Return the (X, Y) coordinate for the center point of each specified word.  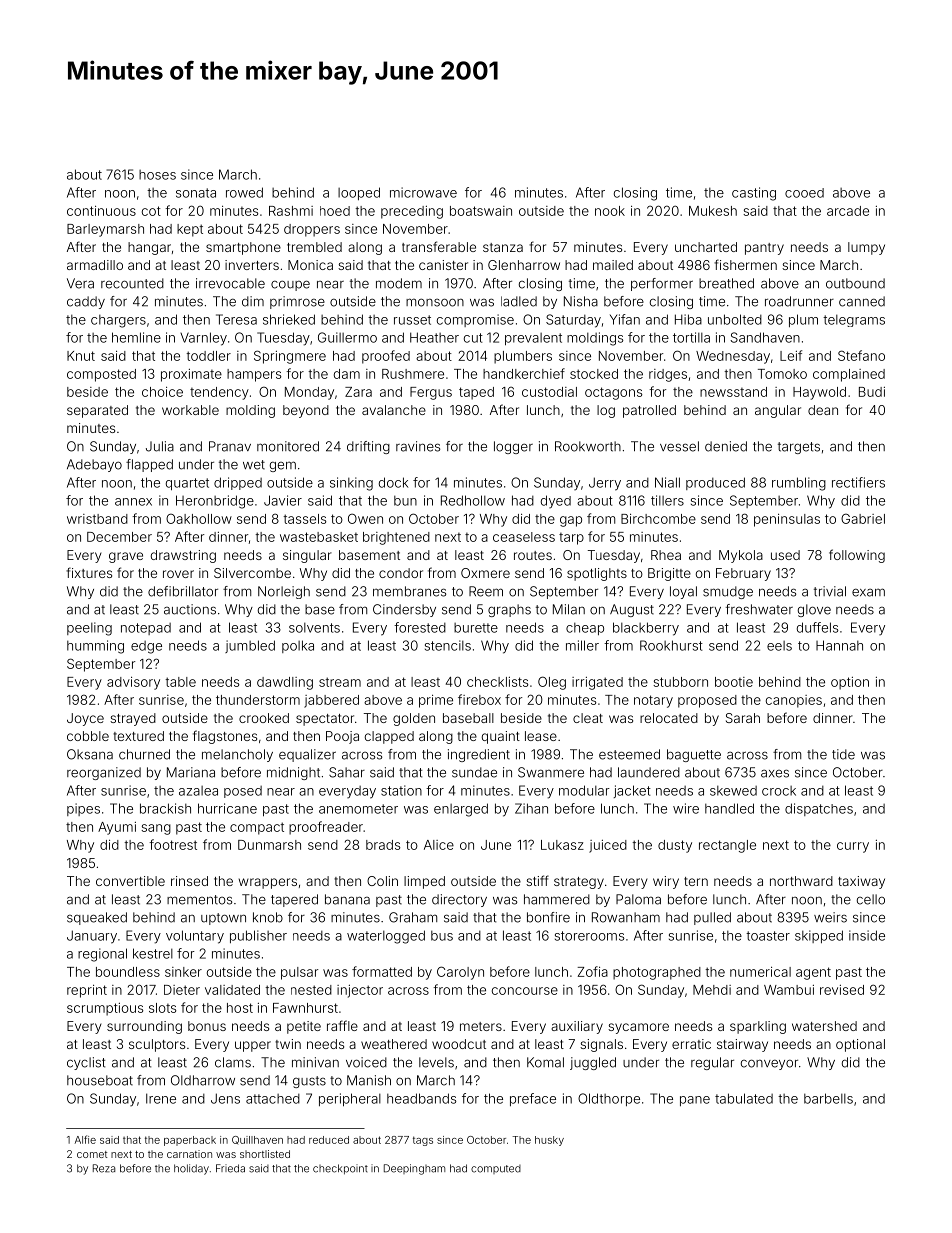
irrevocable (230, 283)
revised (842, 990)
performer (662, 284)
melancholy (237, 755)
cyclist (86, 1063)
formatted (382, 971)
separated (97, 411)
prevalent (533, 339)
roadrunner (799, 301)
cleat (588, 718)
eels (779, 646)
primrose (297, 302)
